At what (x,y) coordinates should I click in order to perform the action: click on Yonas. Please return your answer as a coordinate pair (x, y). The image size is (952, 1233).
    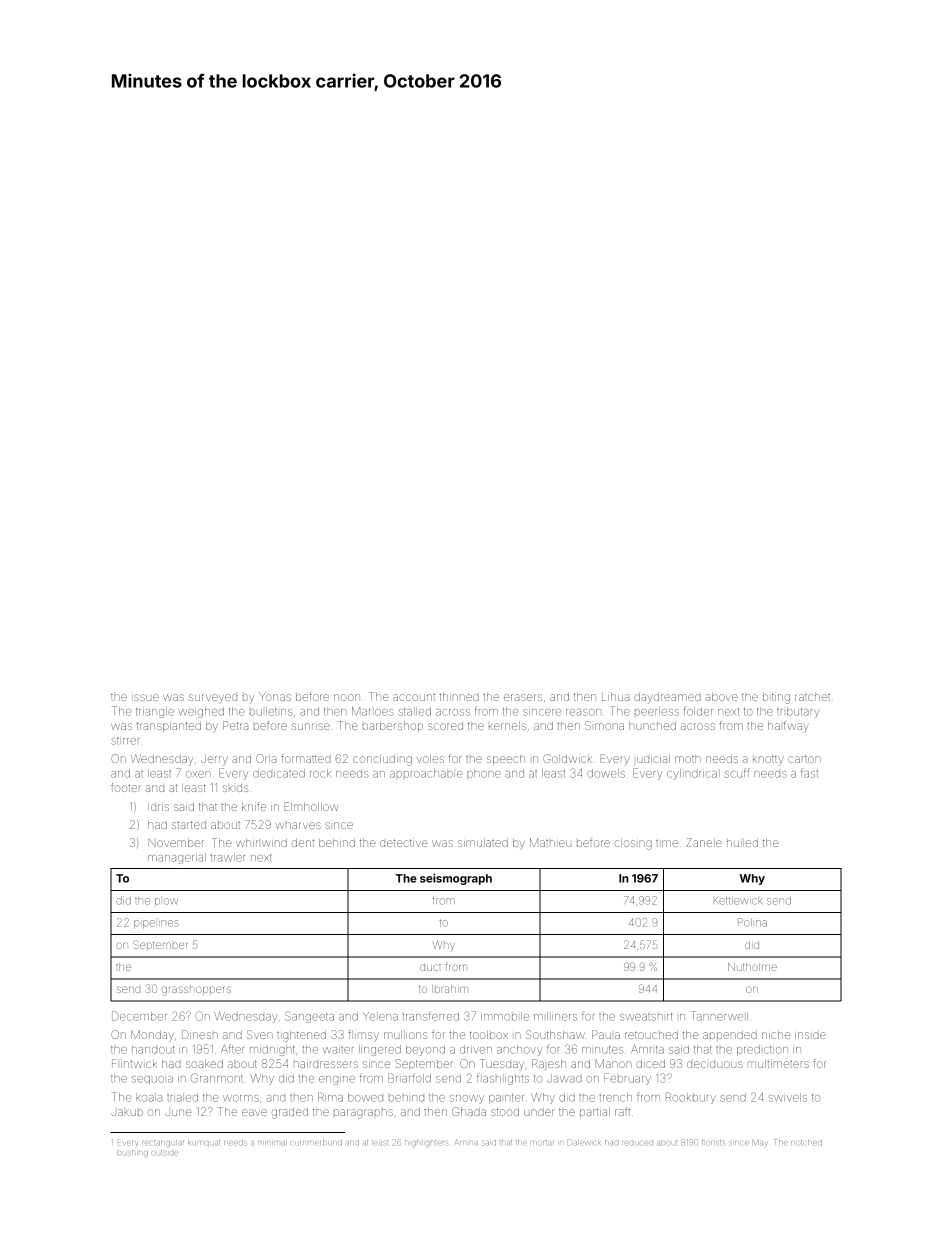
    Looking at the image, I should click on (275, 696).
